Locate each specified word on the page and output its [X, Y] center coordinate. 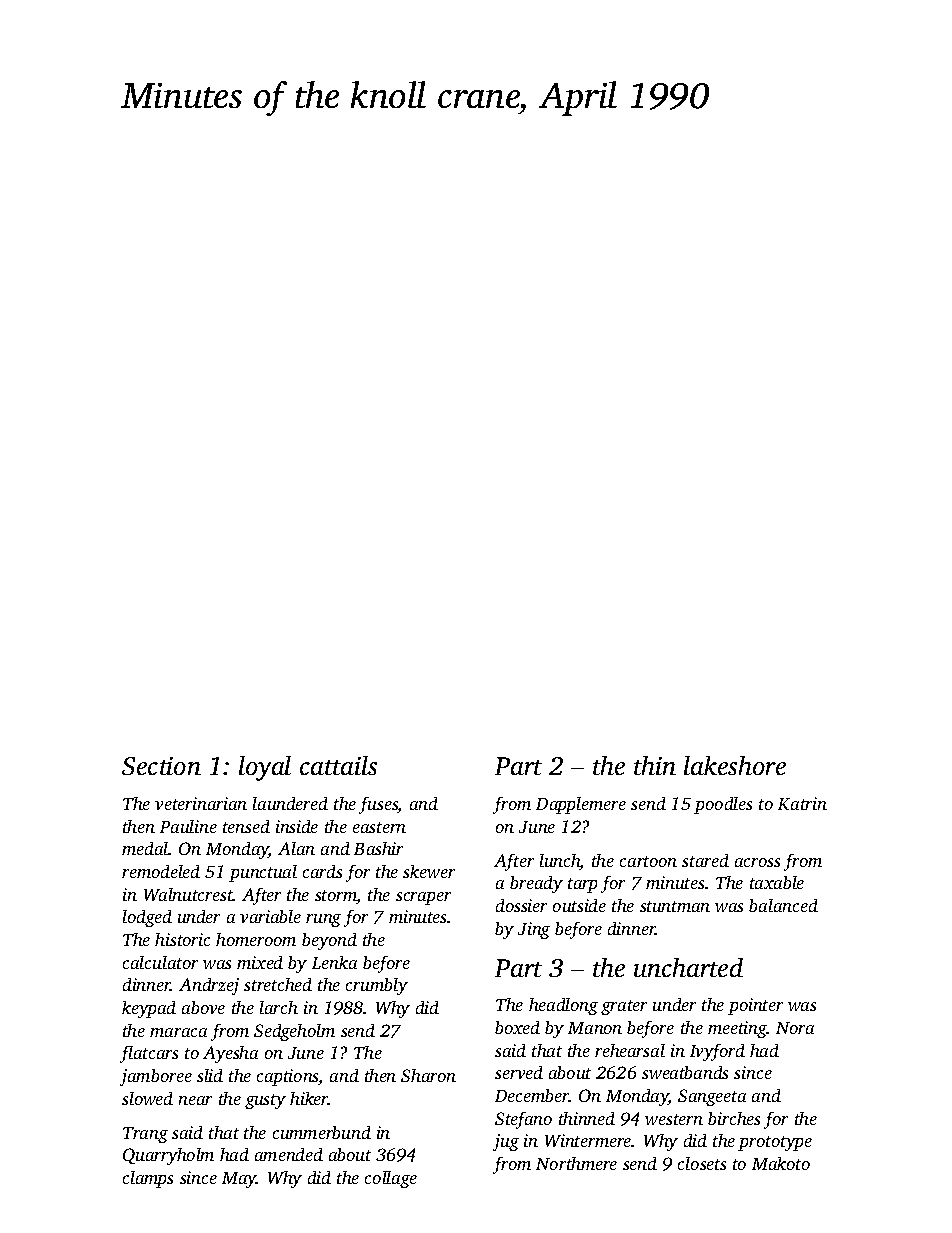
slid [210, 1075]
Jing [534, 930]
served [519, 1072]
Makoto [781, 1163]
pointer [755, 1006]
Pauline [188, 826]
